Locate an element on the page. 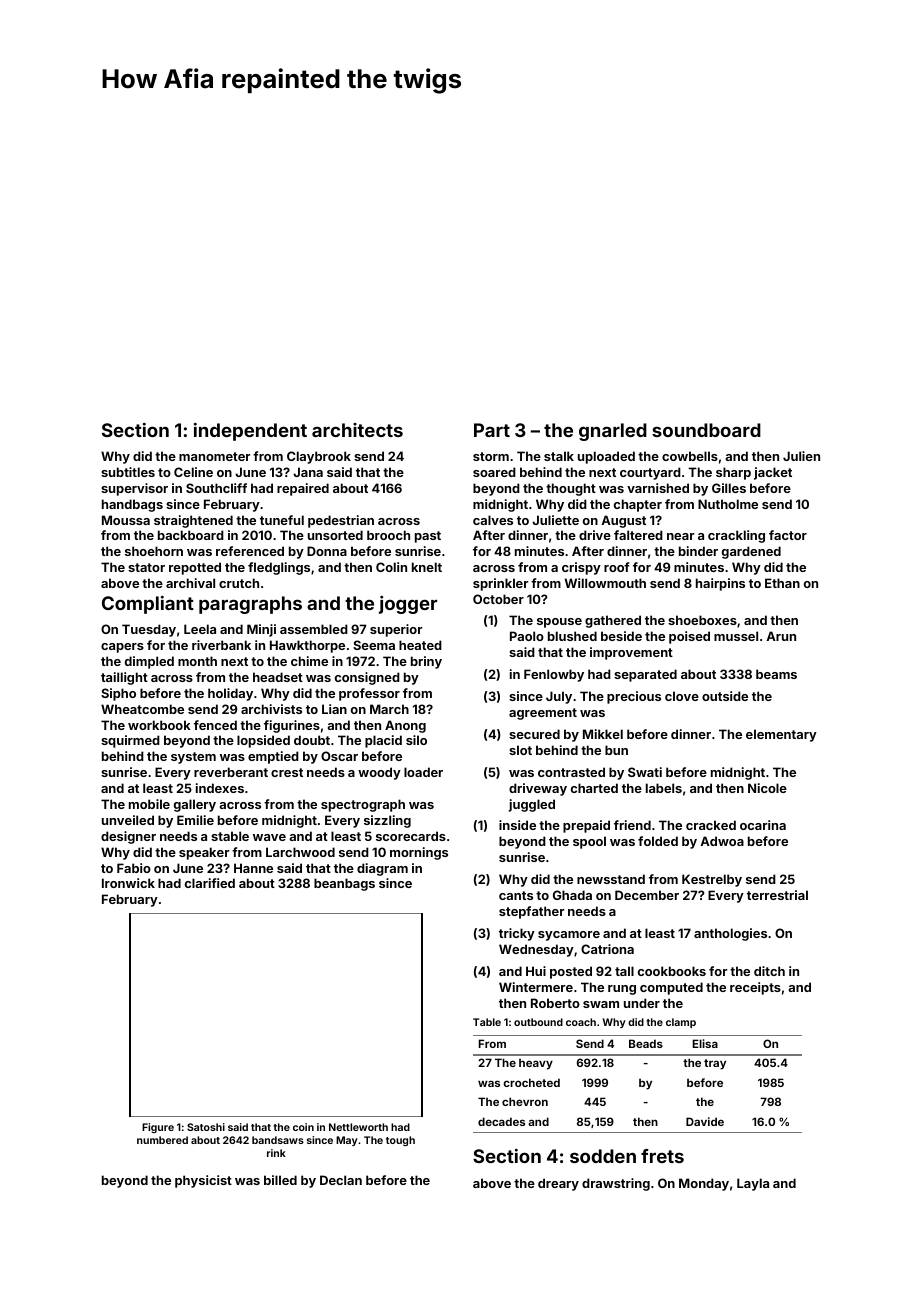 The width and height of the image is (924, 1308). soundboard is located at coordinates (706, 430).
